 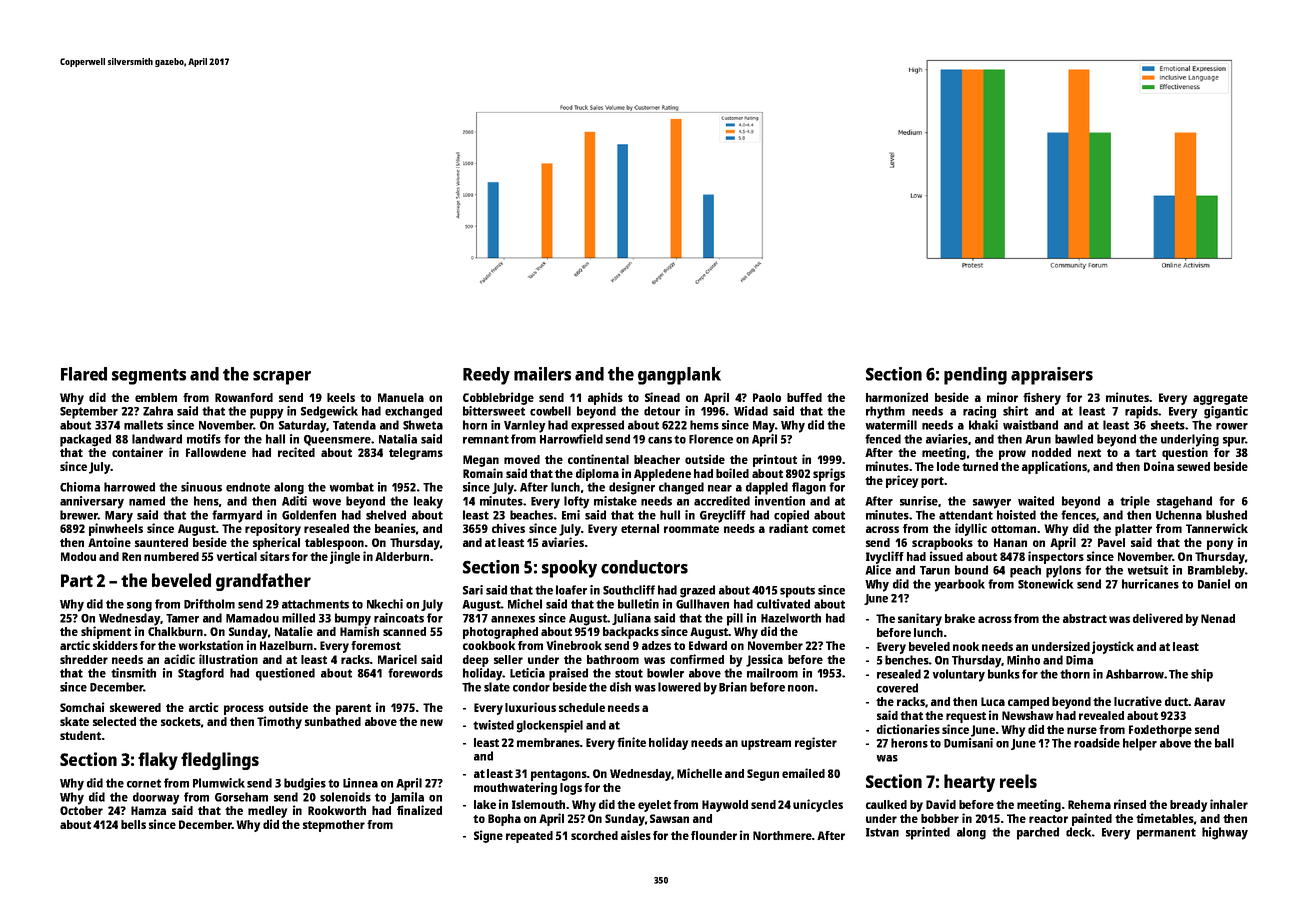 I want to click on tinsmith, so click(x=133, y=673).
